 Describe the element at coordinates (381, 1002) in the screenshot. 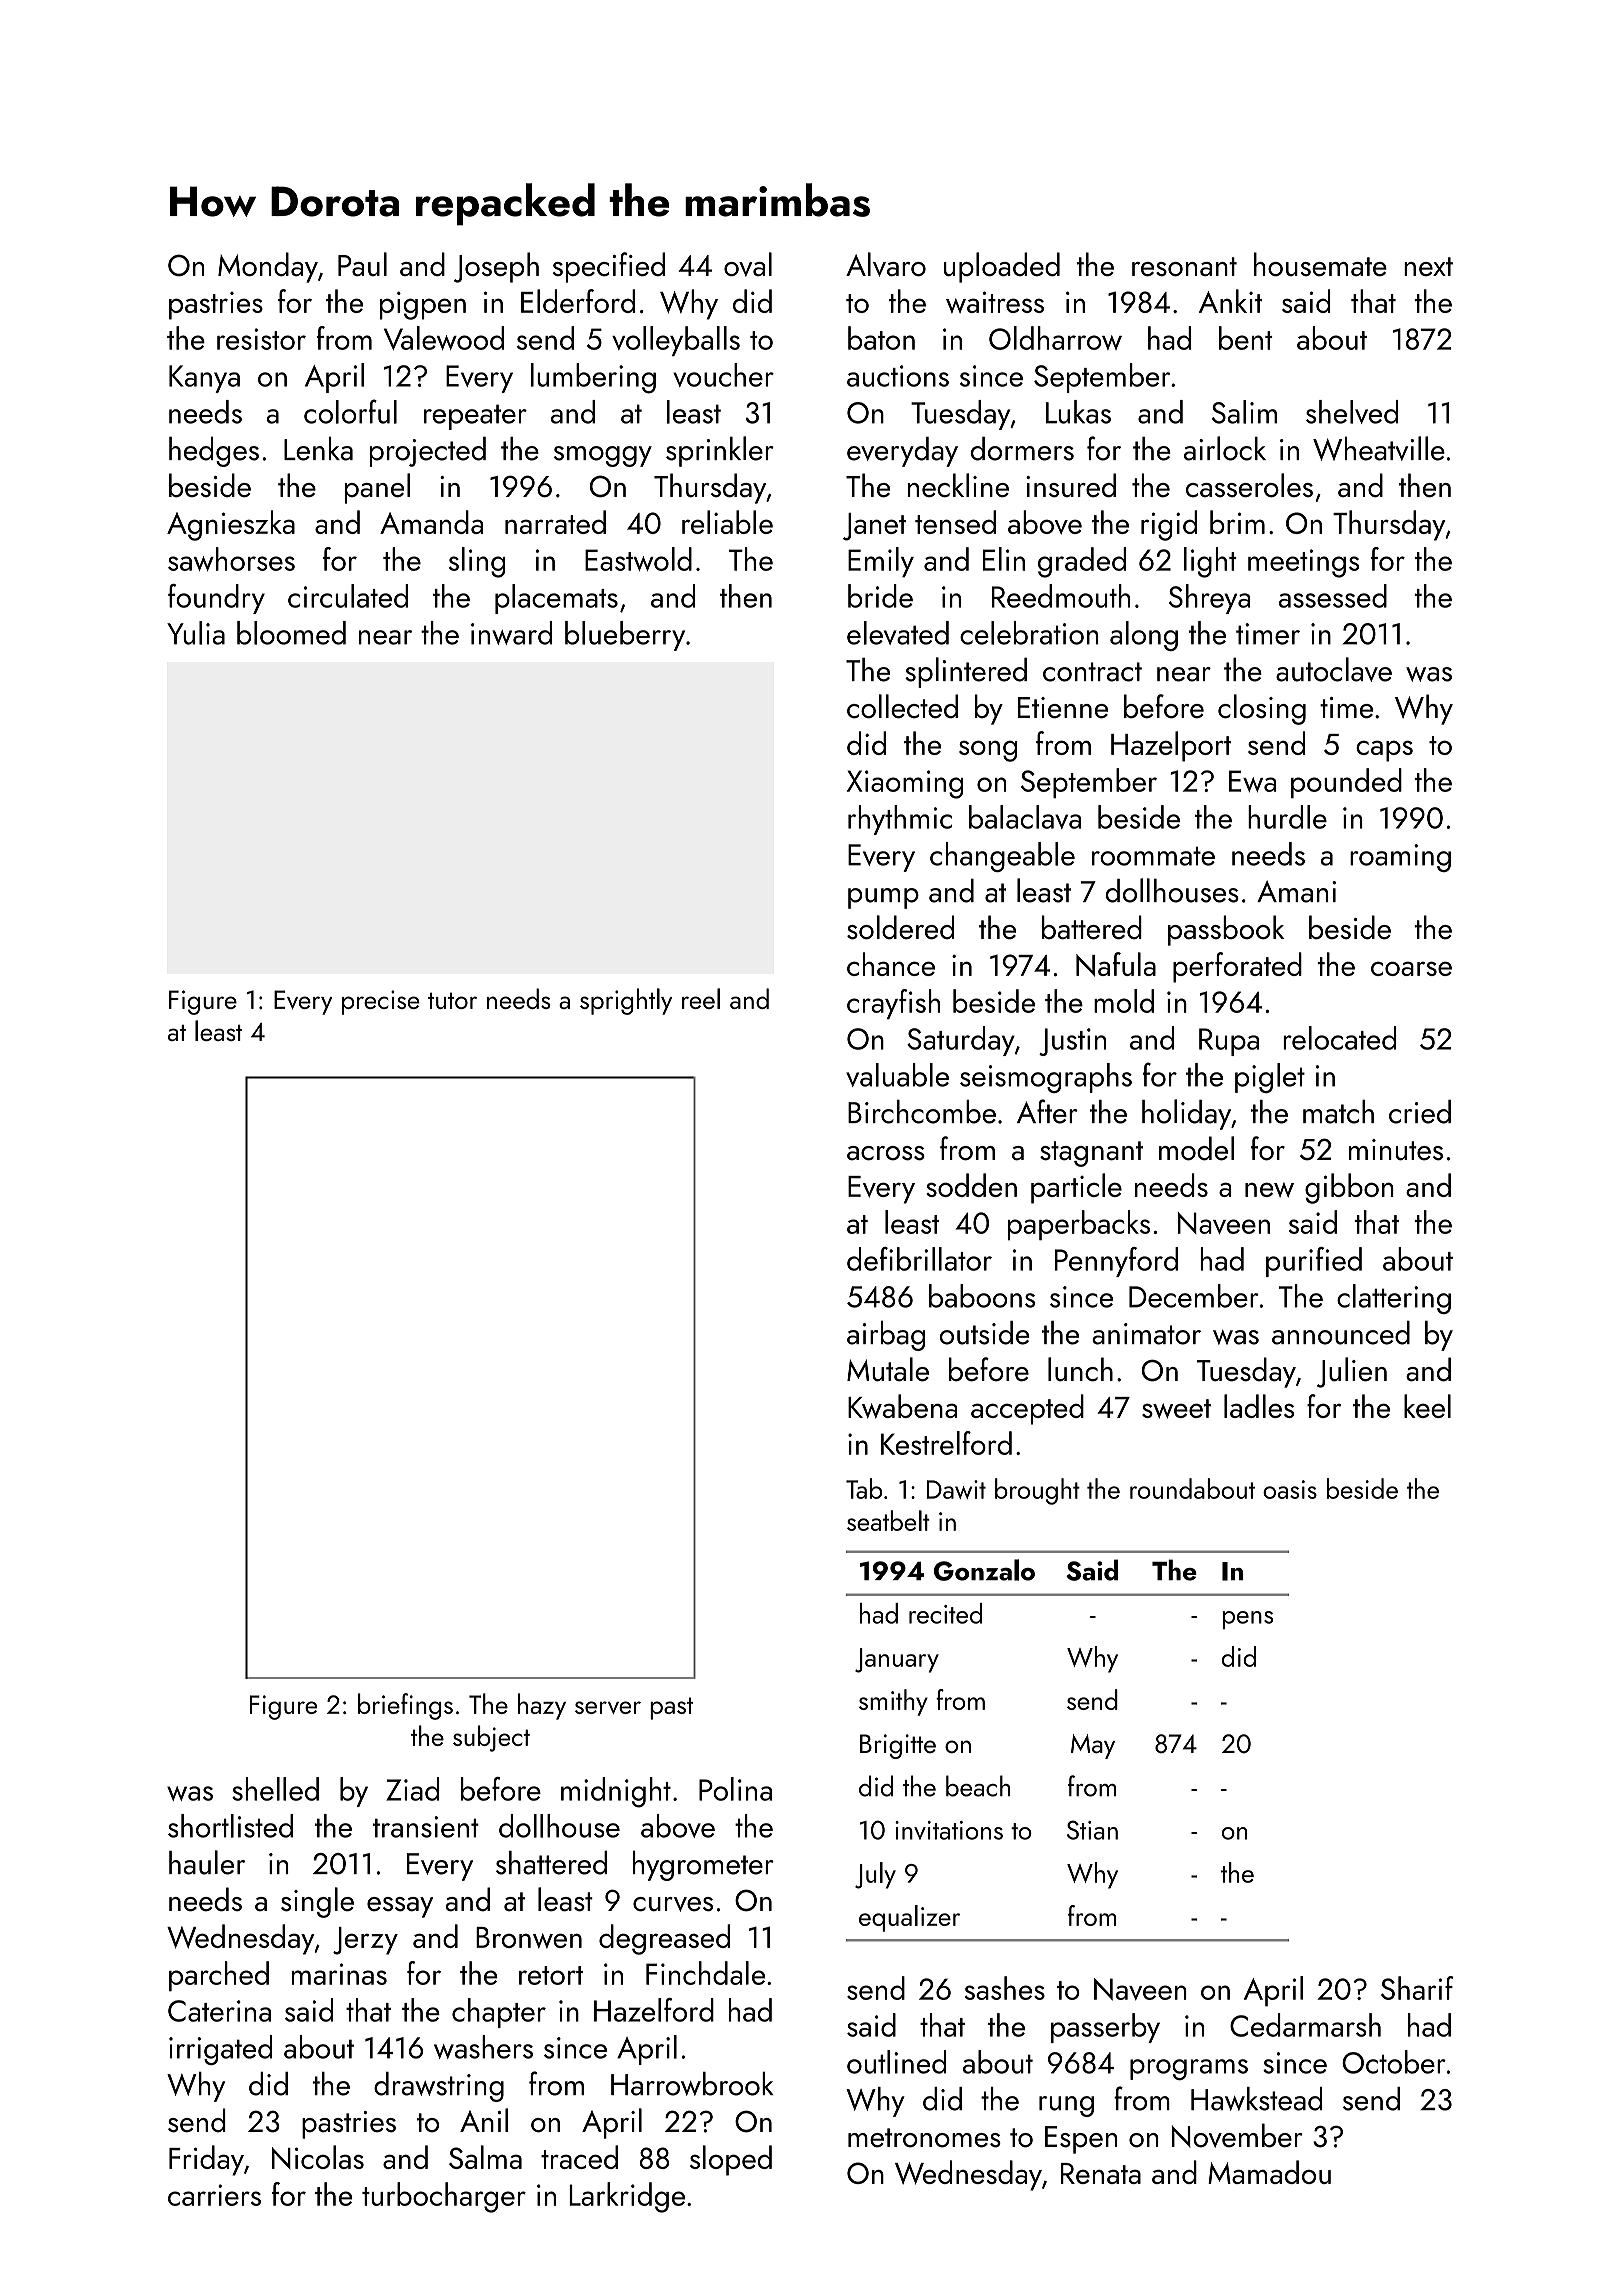

I see `precise` at that location.
